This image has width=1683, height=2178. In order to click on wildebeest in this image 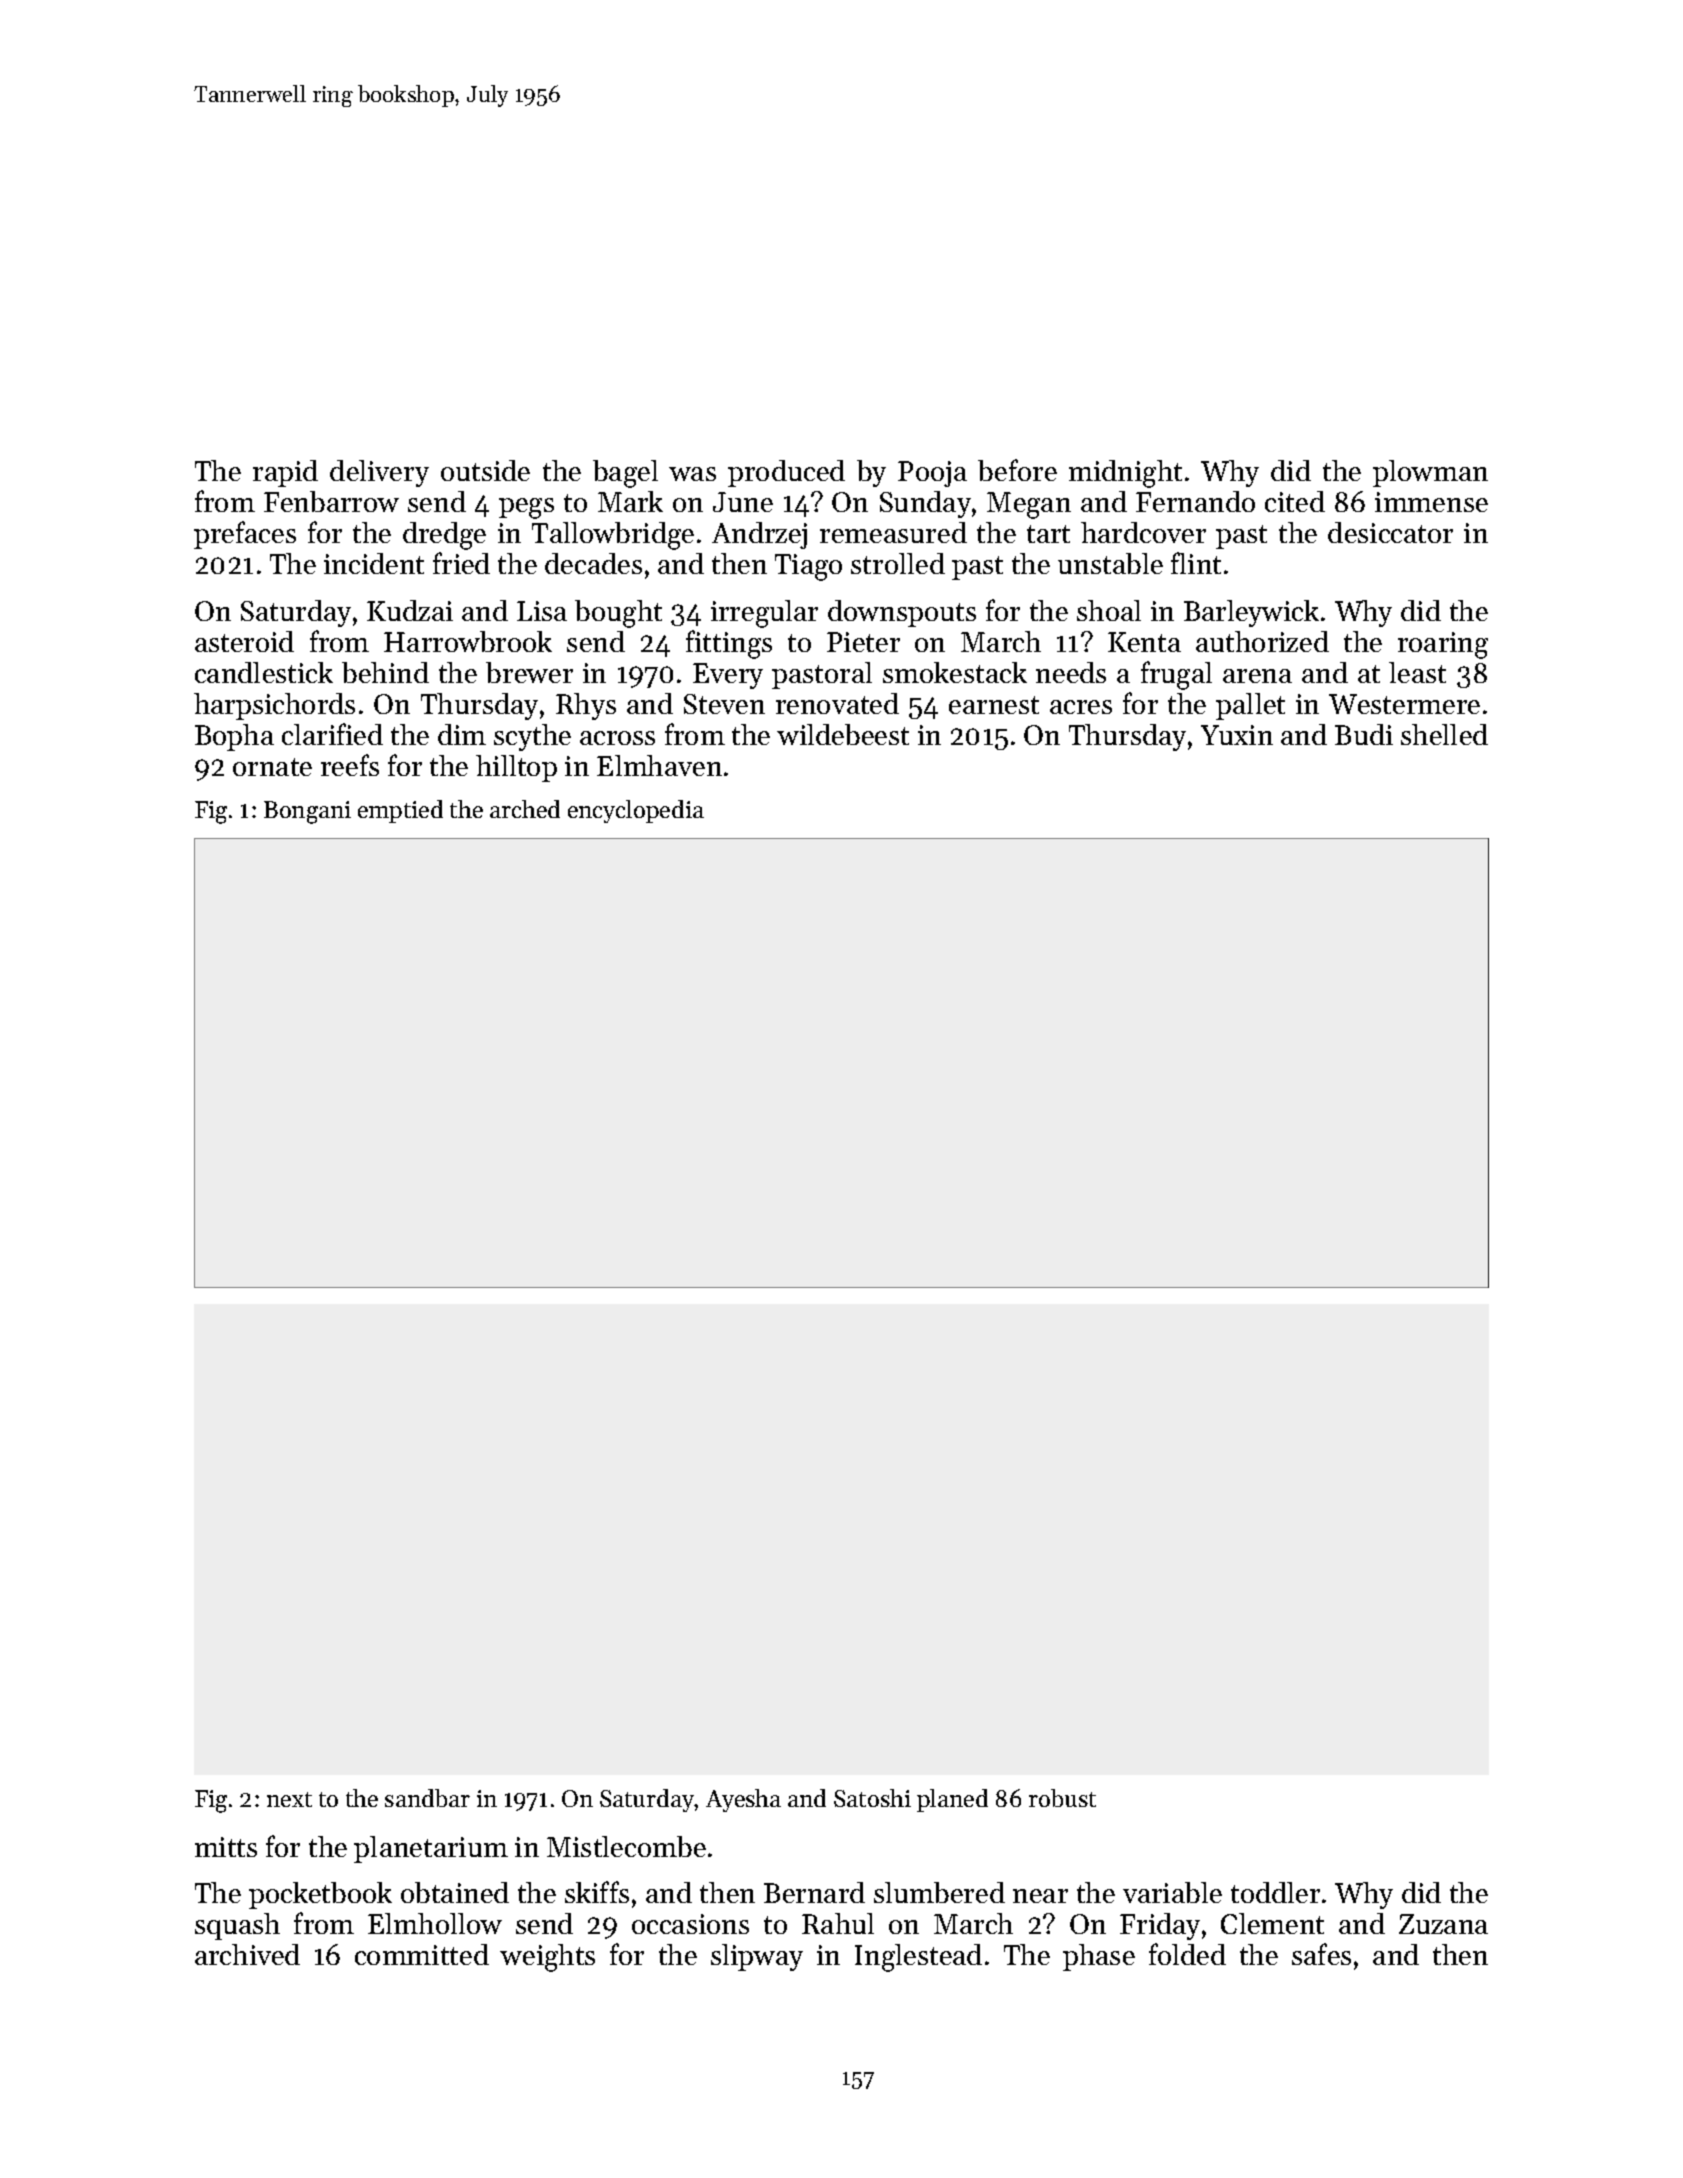, I will do `click(843, 734)`.
